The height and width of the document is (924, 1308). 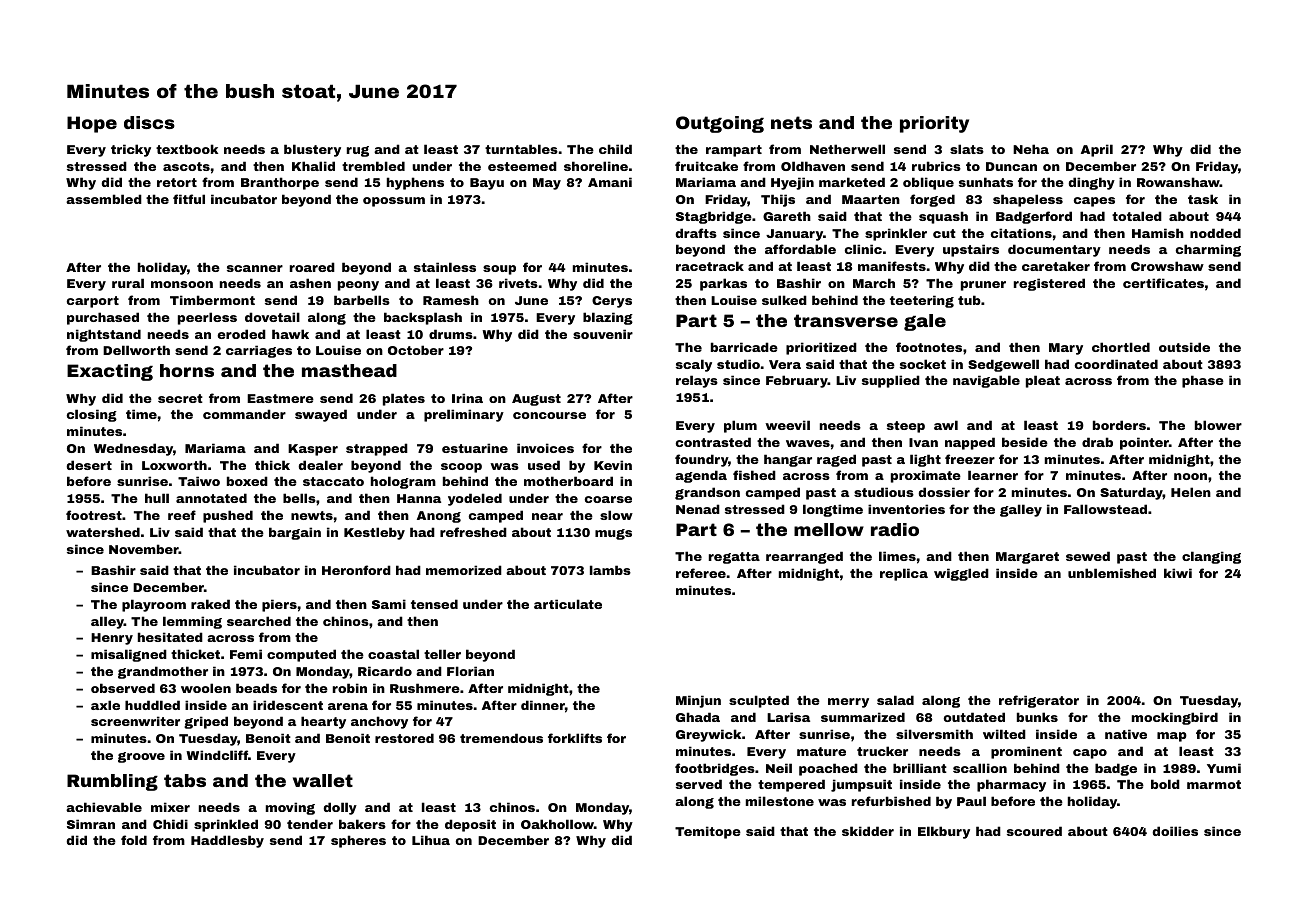 What do you see at coordinates (1203, 199) in the document?
I see `task` at bounding box center [1203, 199].
